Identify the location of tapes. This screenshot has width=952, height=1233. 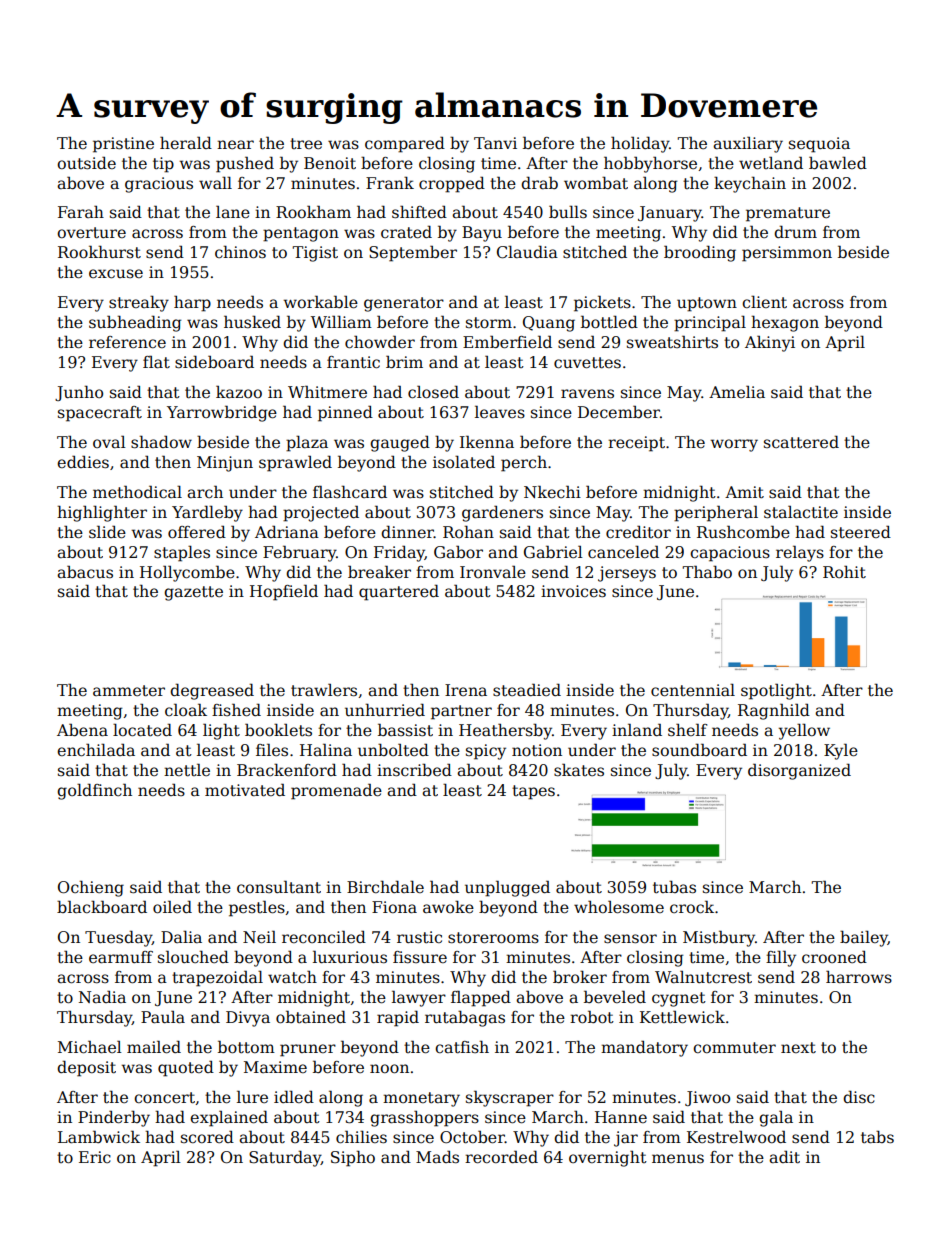
(533, 792).
